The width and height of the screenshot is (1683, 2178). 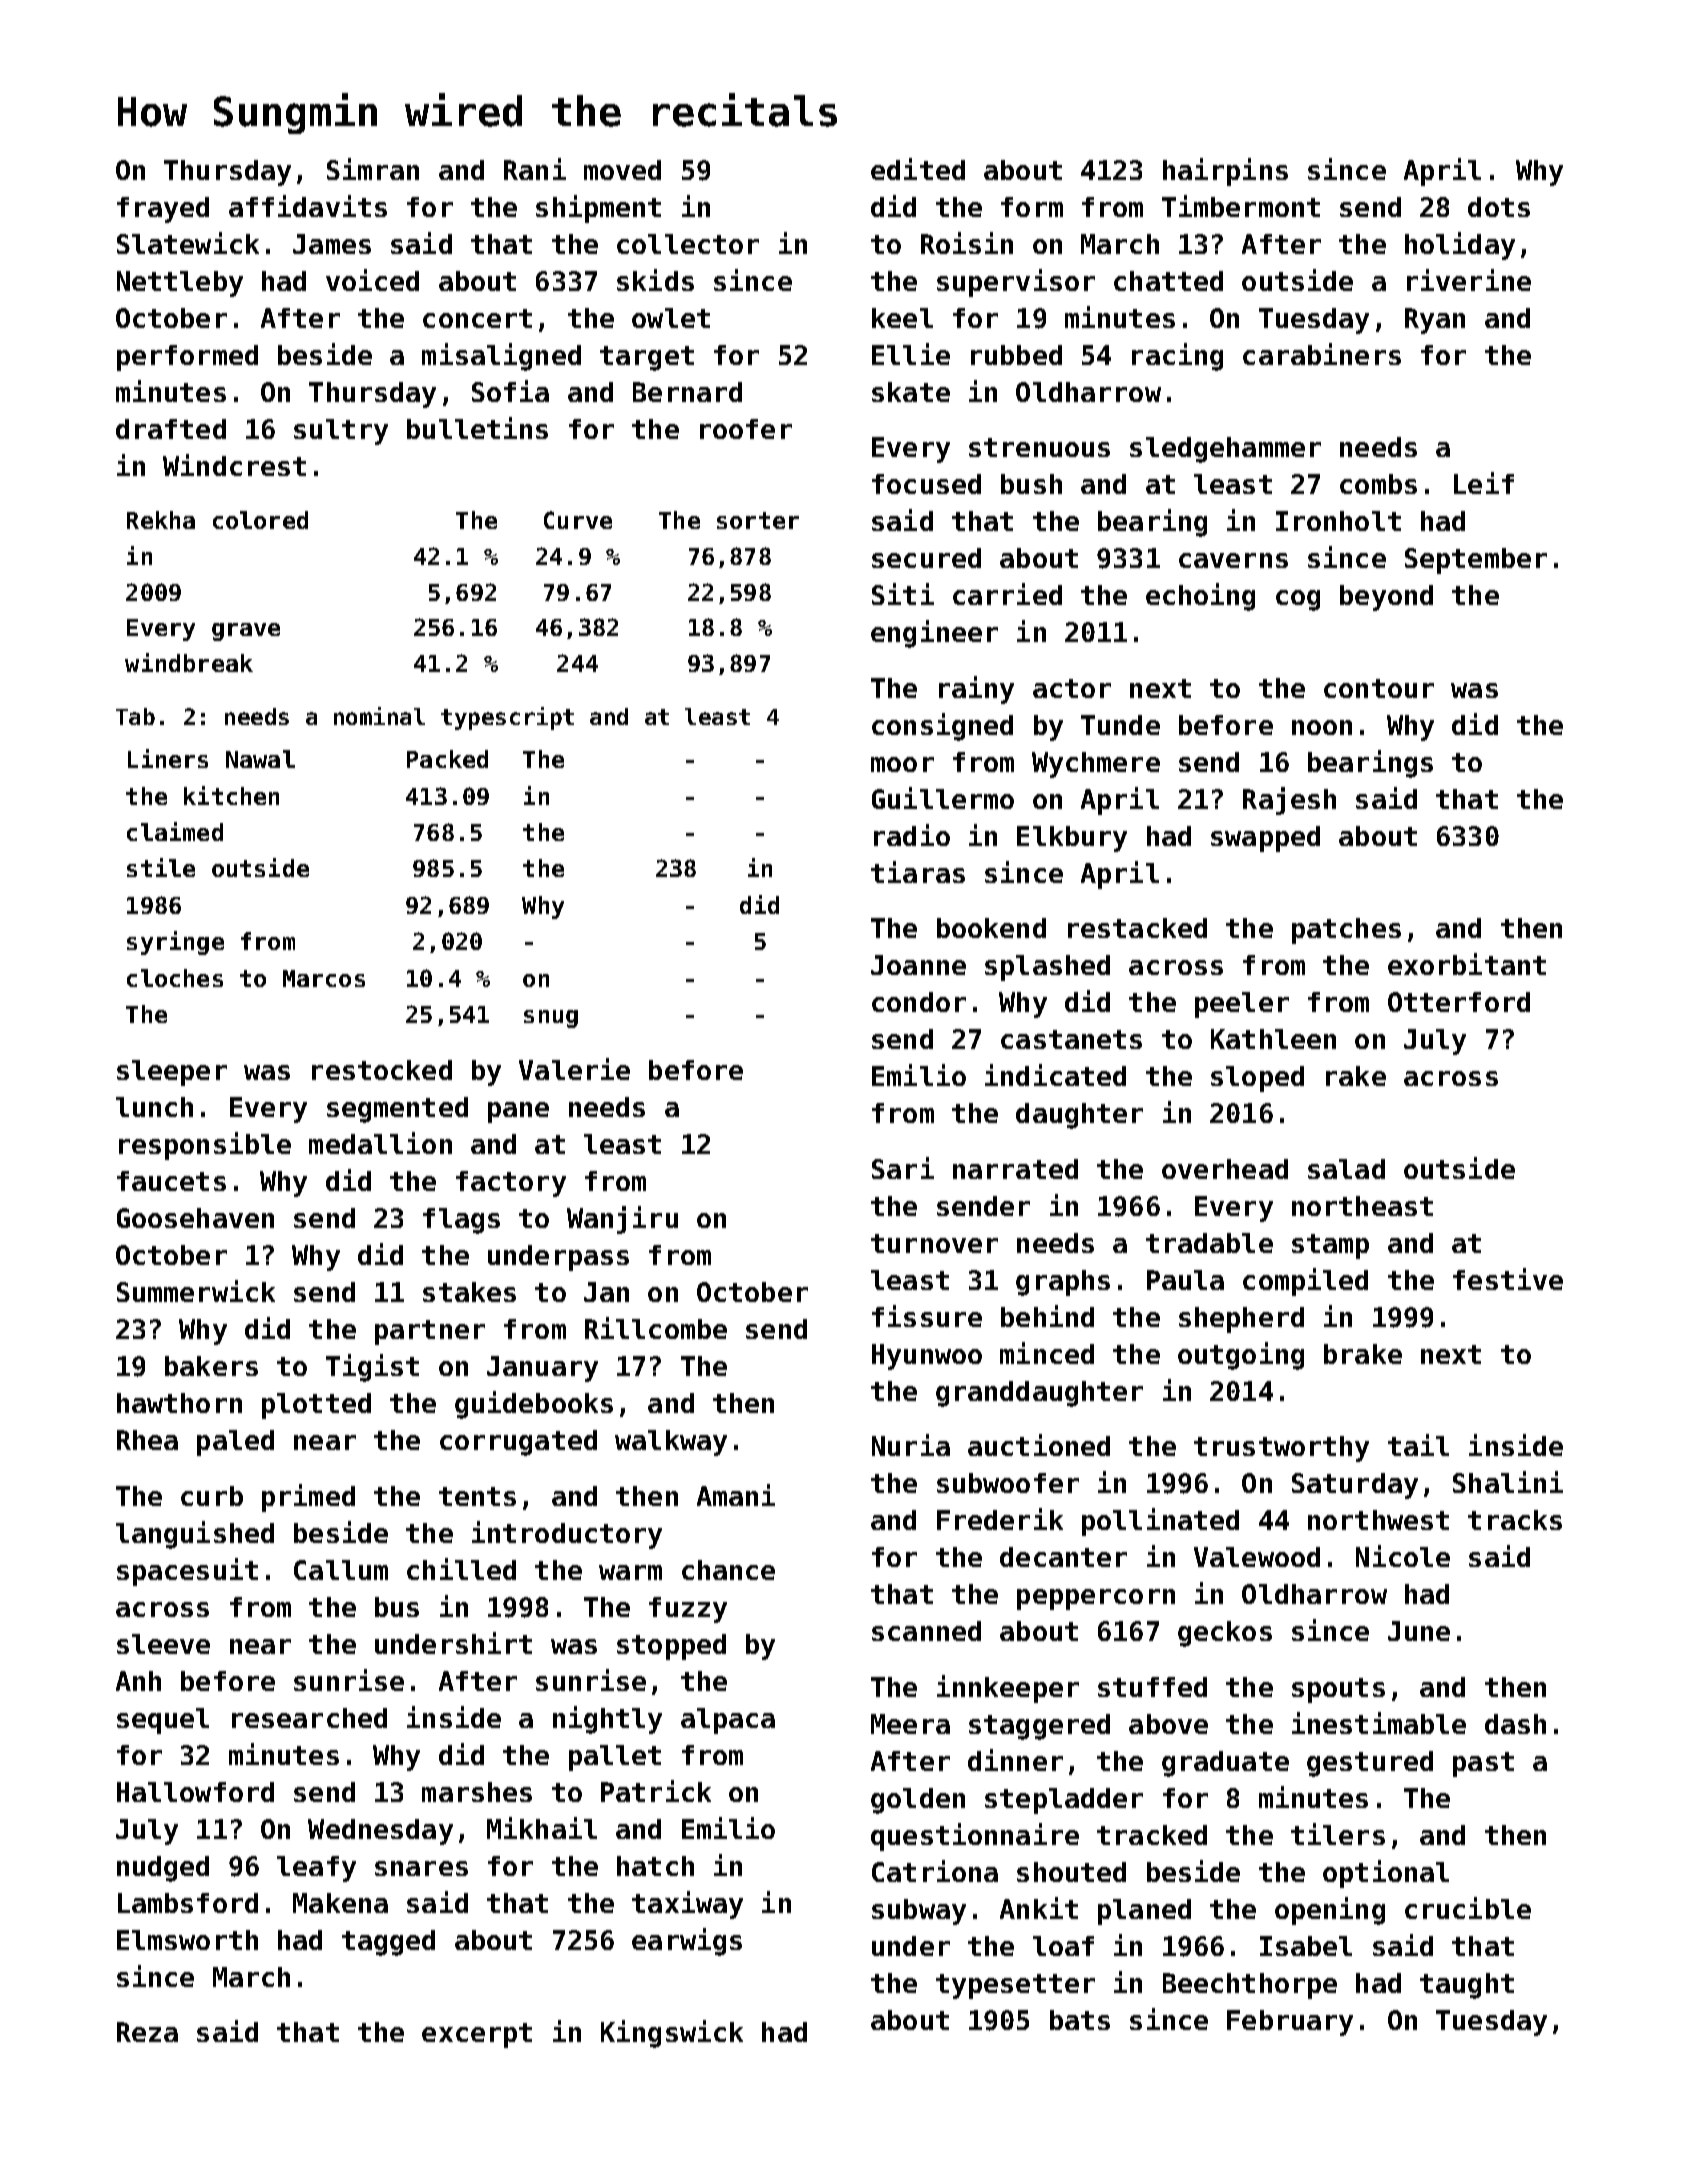 What do you see at coordinates (746, 429) in the screenshot?
I see `roofer` at bounding box center [746, 429].
